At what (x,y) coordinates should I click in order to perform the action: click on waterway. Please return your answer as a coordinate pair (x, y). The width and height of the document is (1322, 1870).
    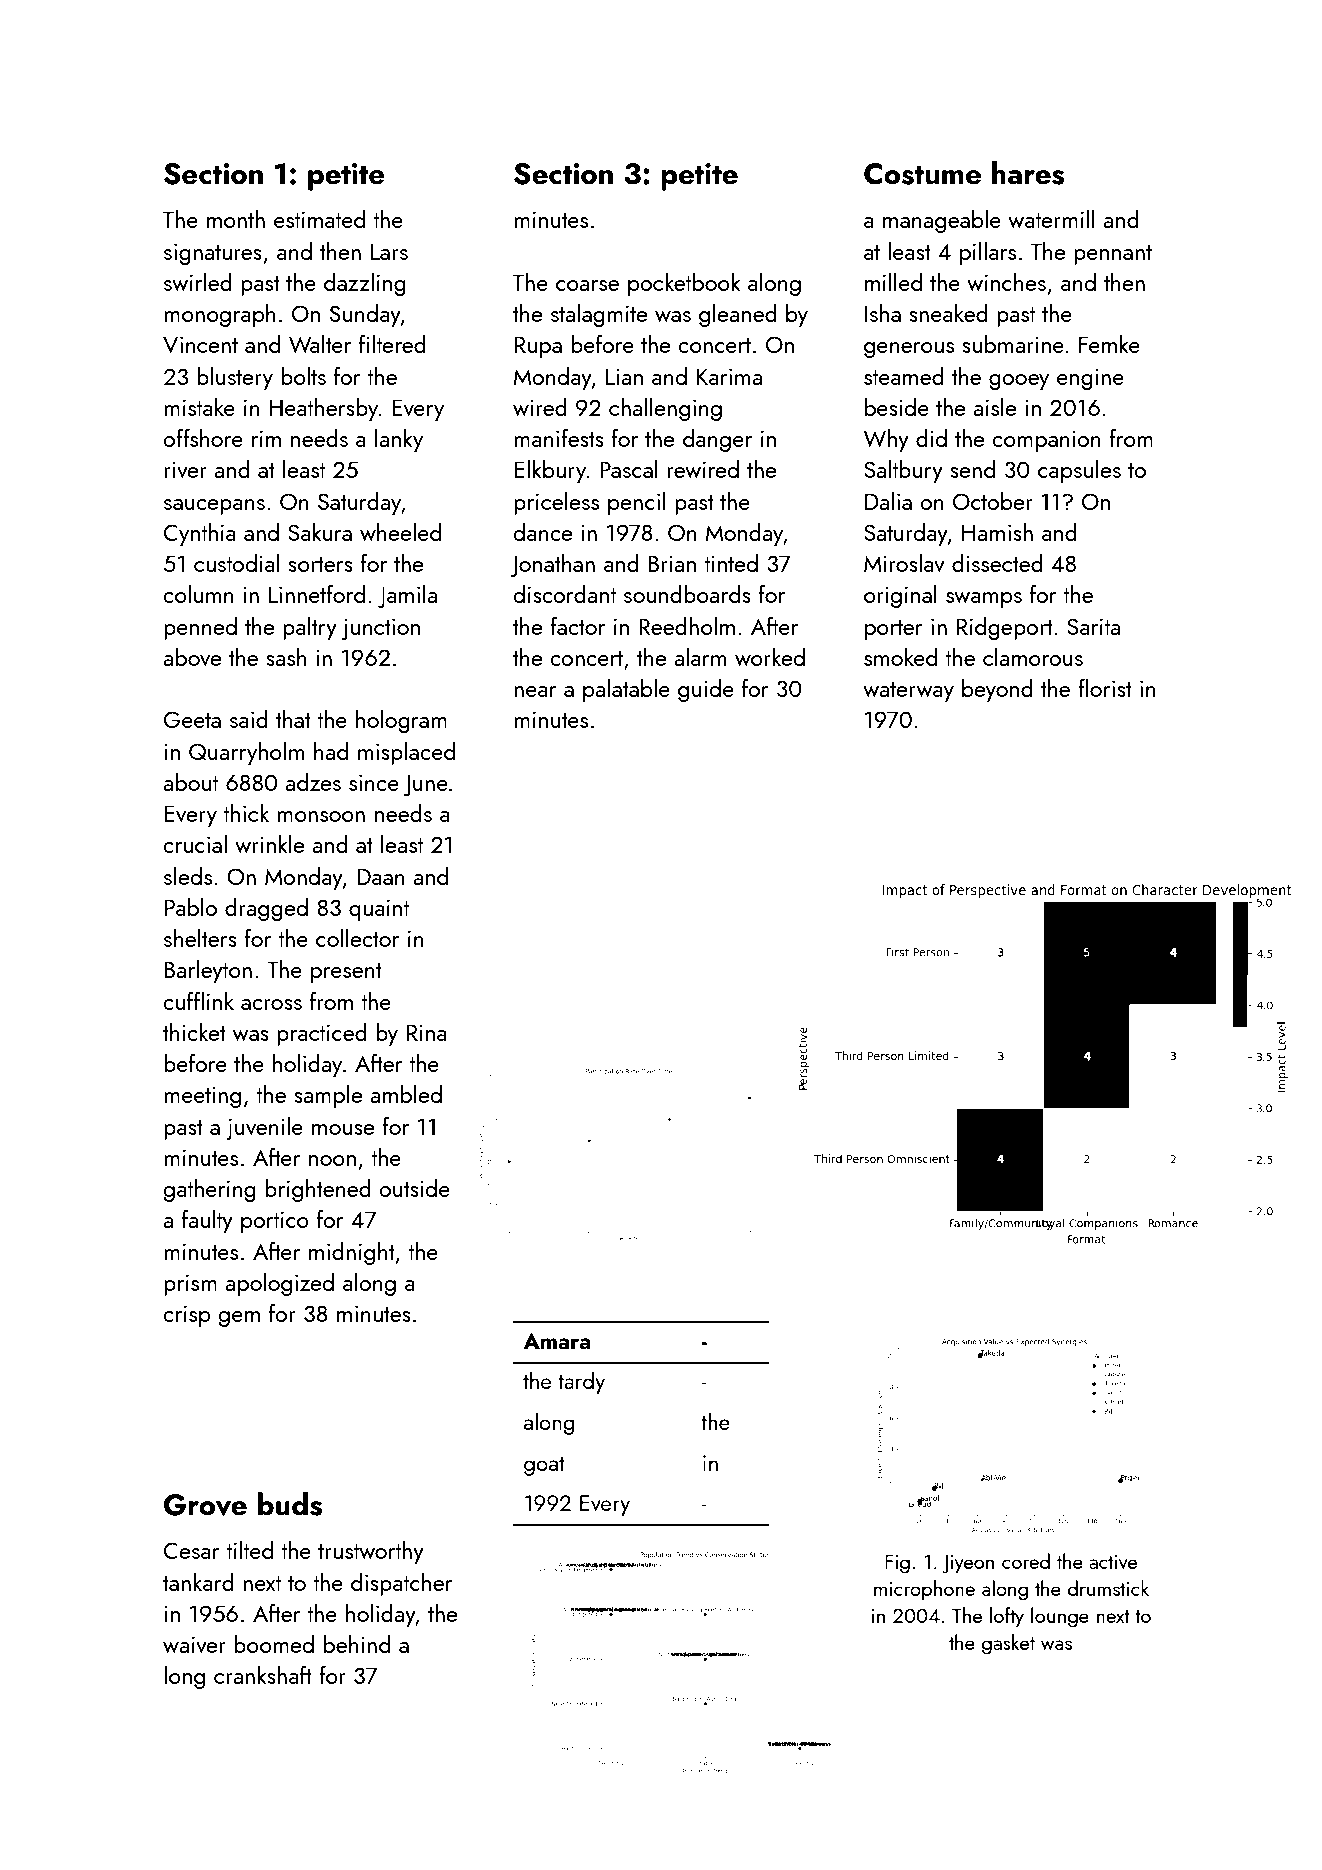
    Looking at the image, I should click on (908, 692).
